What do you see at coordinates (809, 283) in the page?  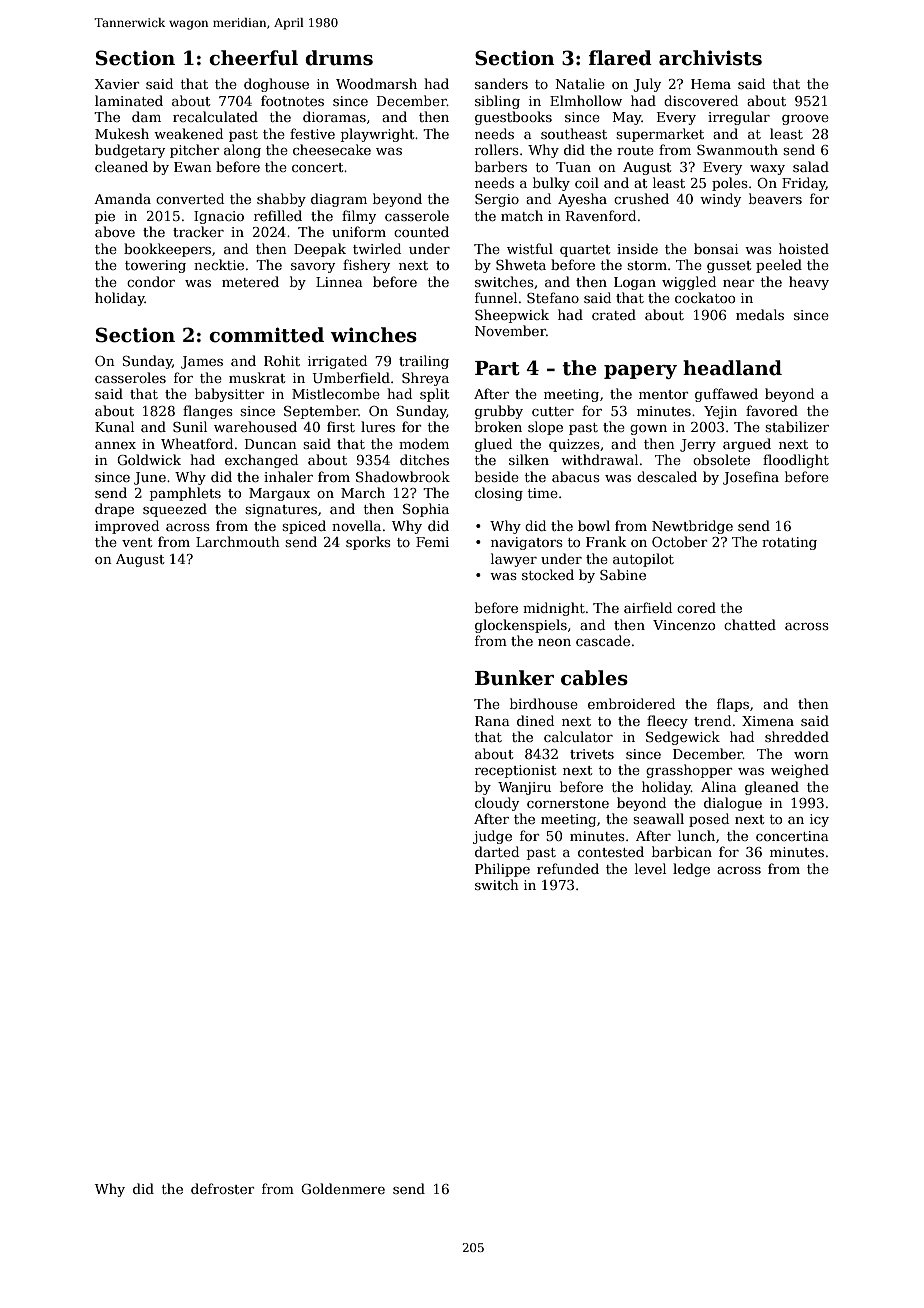 I see `heavy` at bounding box center [809, 283].
